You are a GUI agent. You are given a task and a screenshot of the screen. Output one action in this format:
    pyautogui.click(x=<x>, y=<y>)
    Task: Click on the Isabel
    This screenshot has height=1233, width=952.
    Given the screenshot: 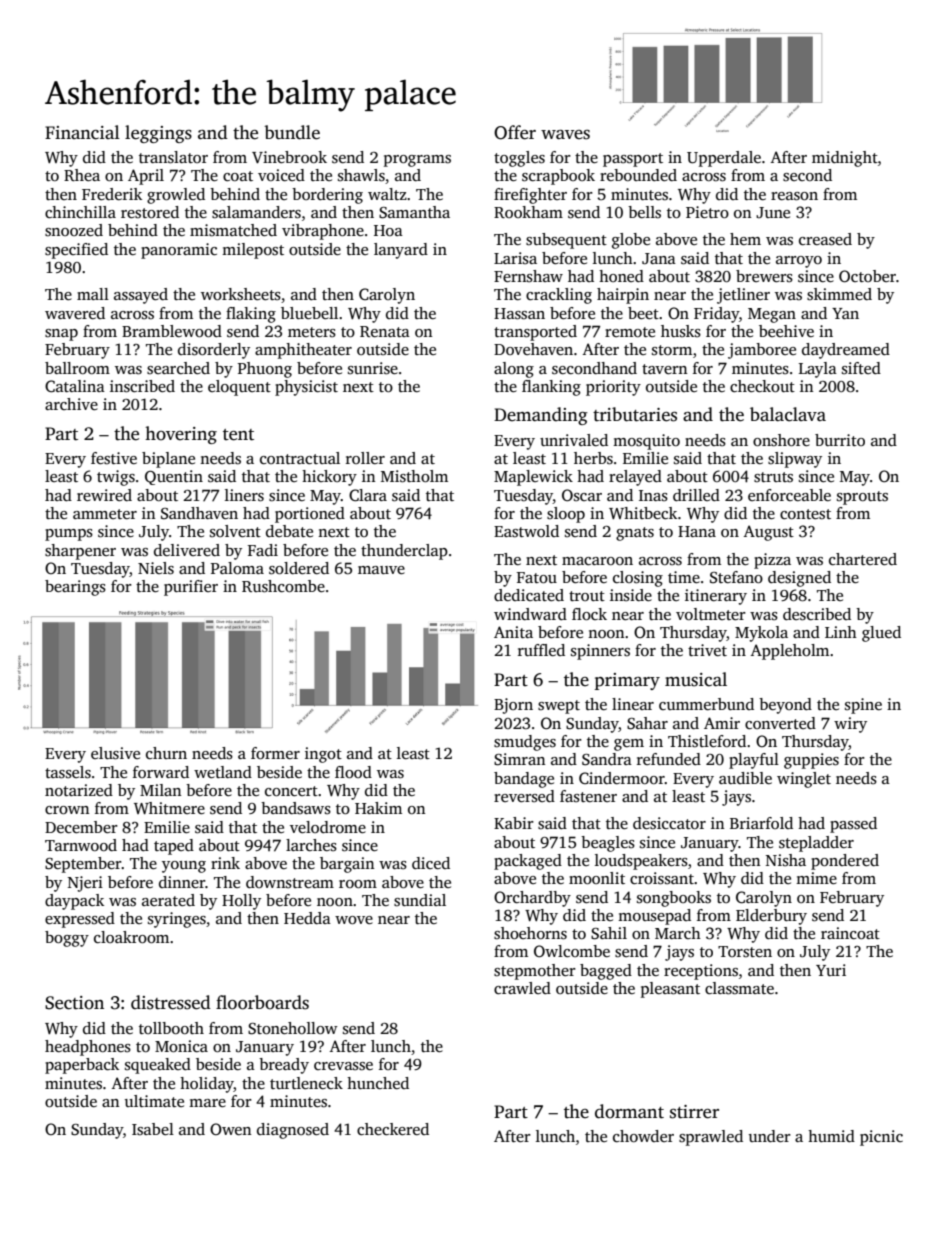 What is the action you would take?
    pyautogui.click(x=153, y=1129)
